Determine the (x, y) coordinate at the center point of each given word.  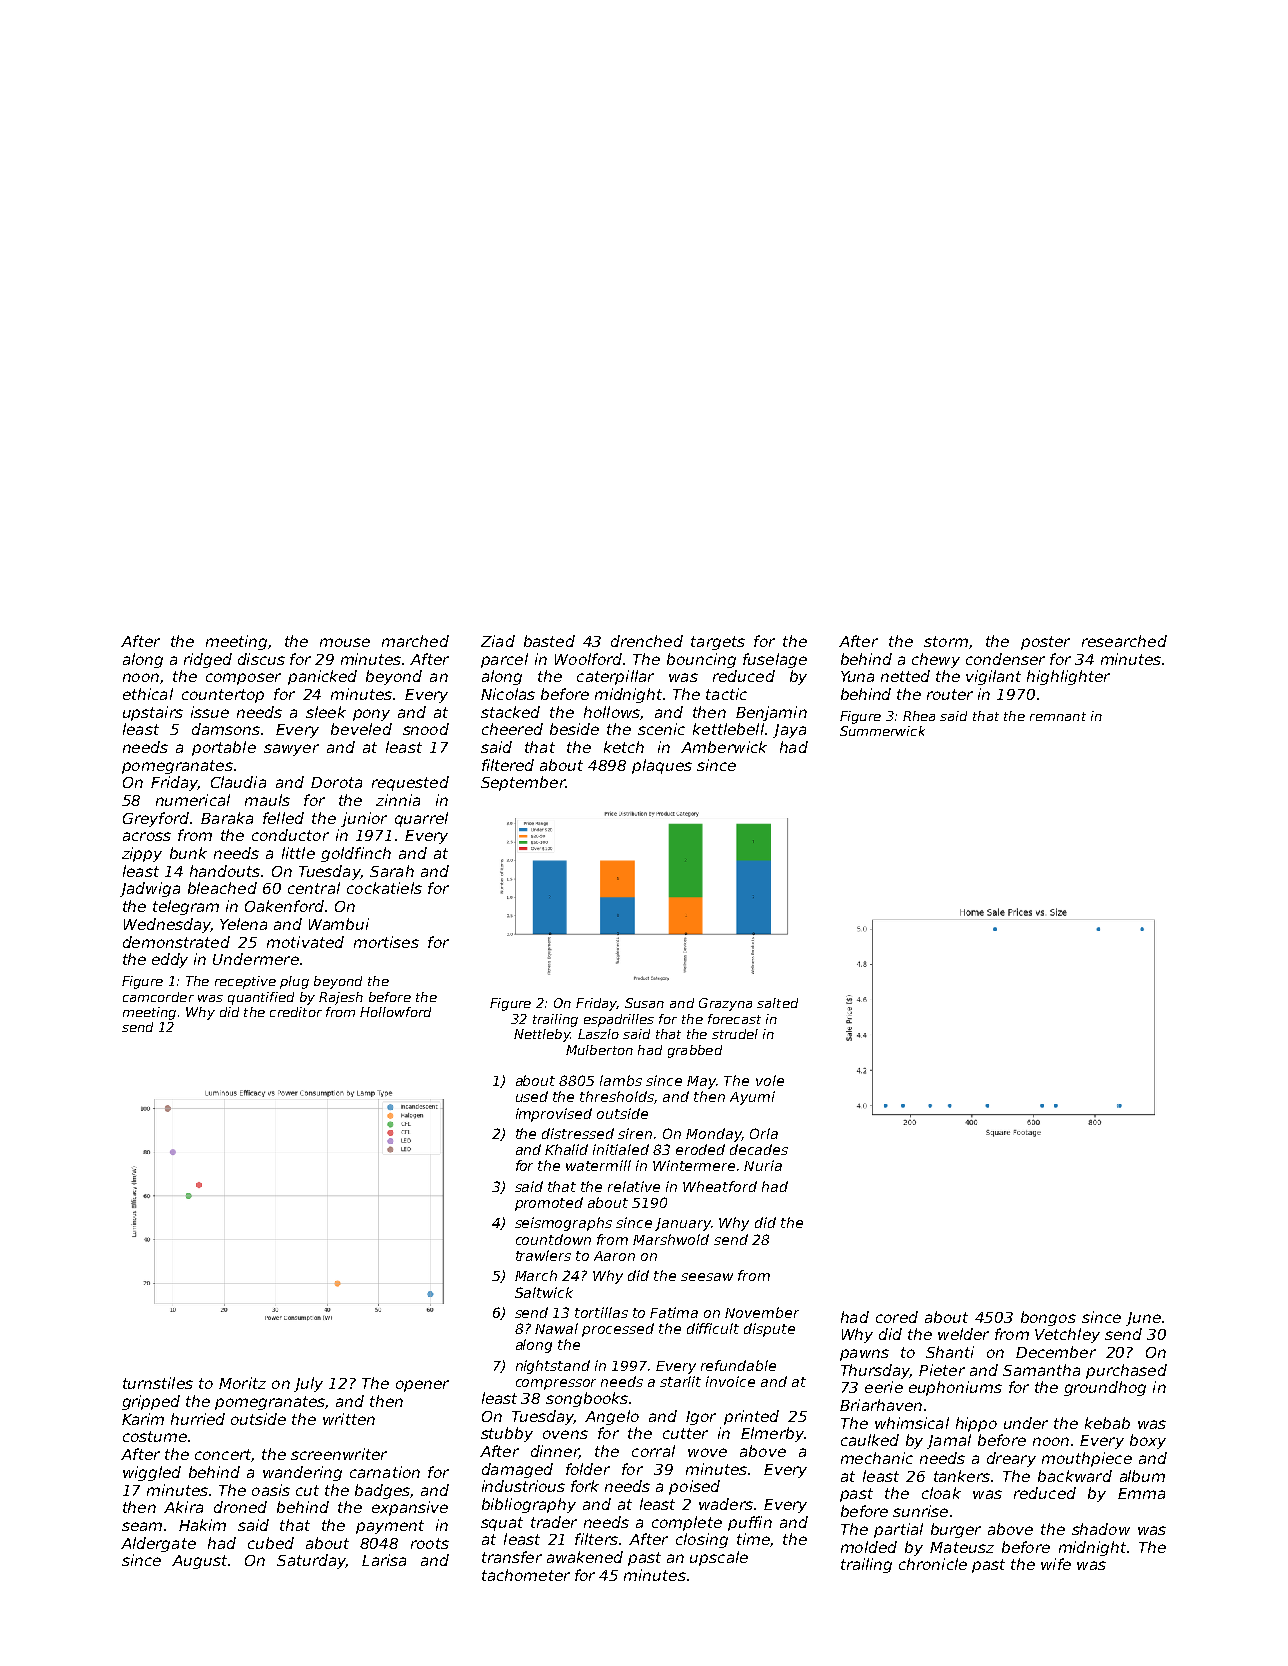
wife (1056, 1564)
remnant (1058, 716)
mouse (345, 642)
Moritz (242, 1383)
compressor (556, 1384)
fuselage (775, 660)
